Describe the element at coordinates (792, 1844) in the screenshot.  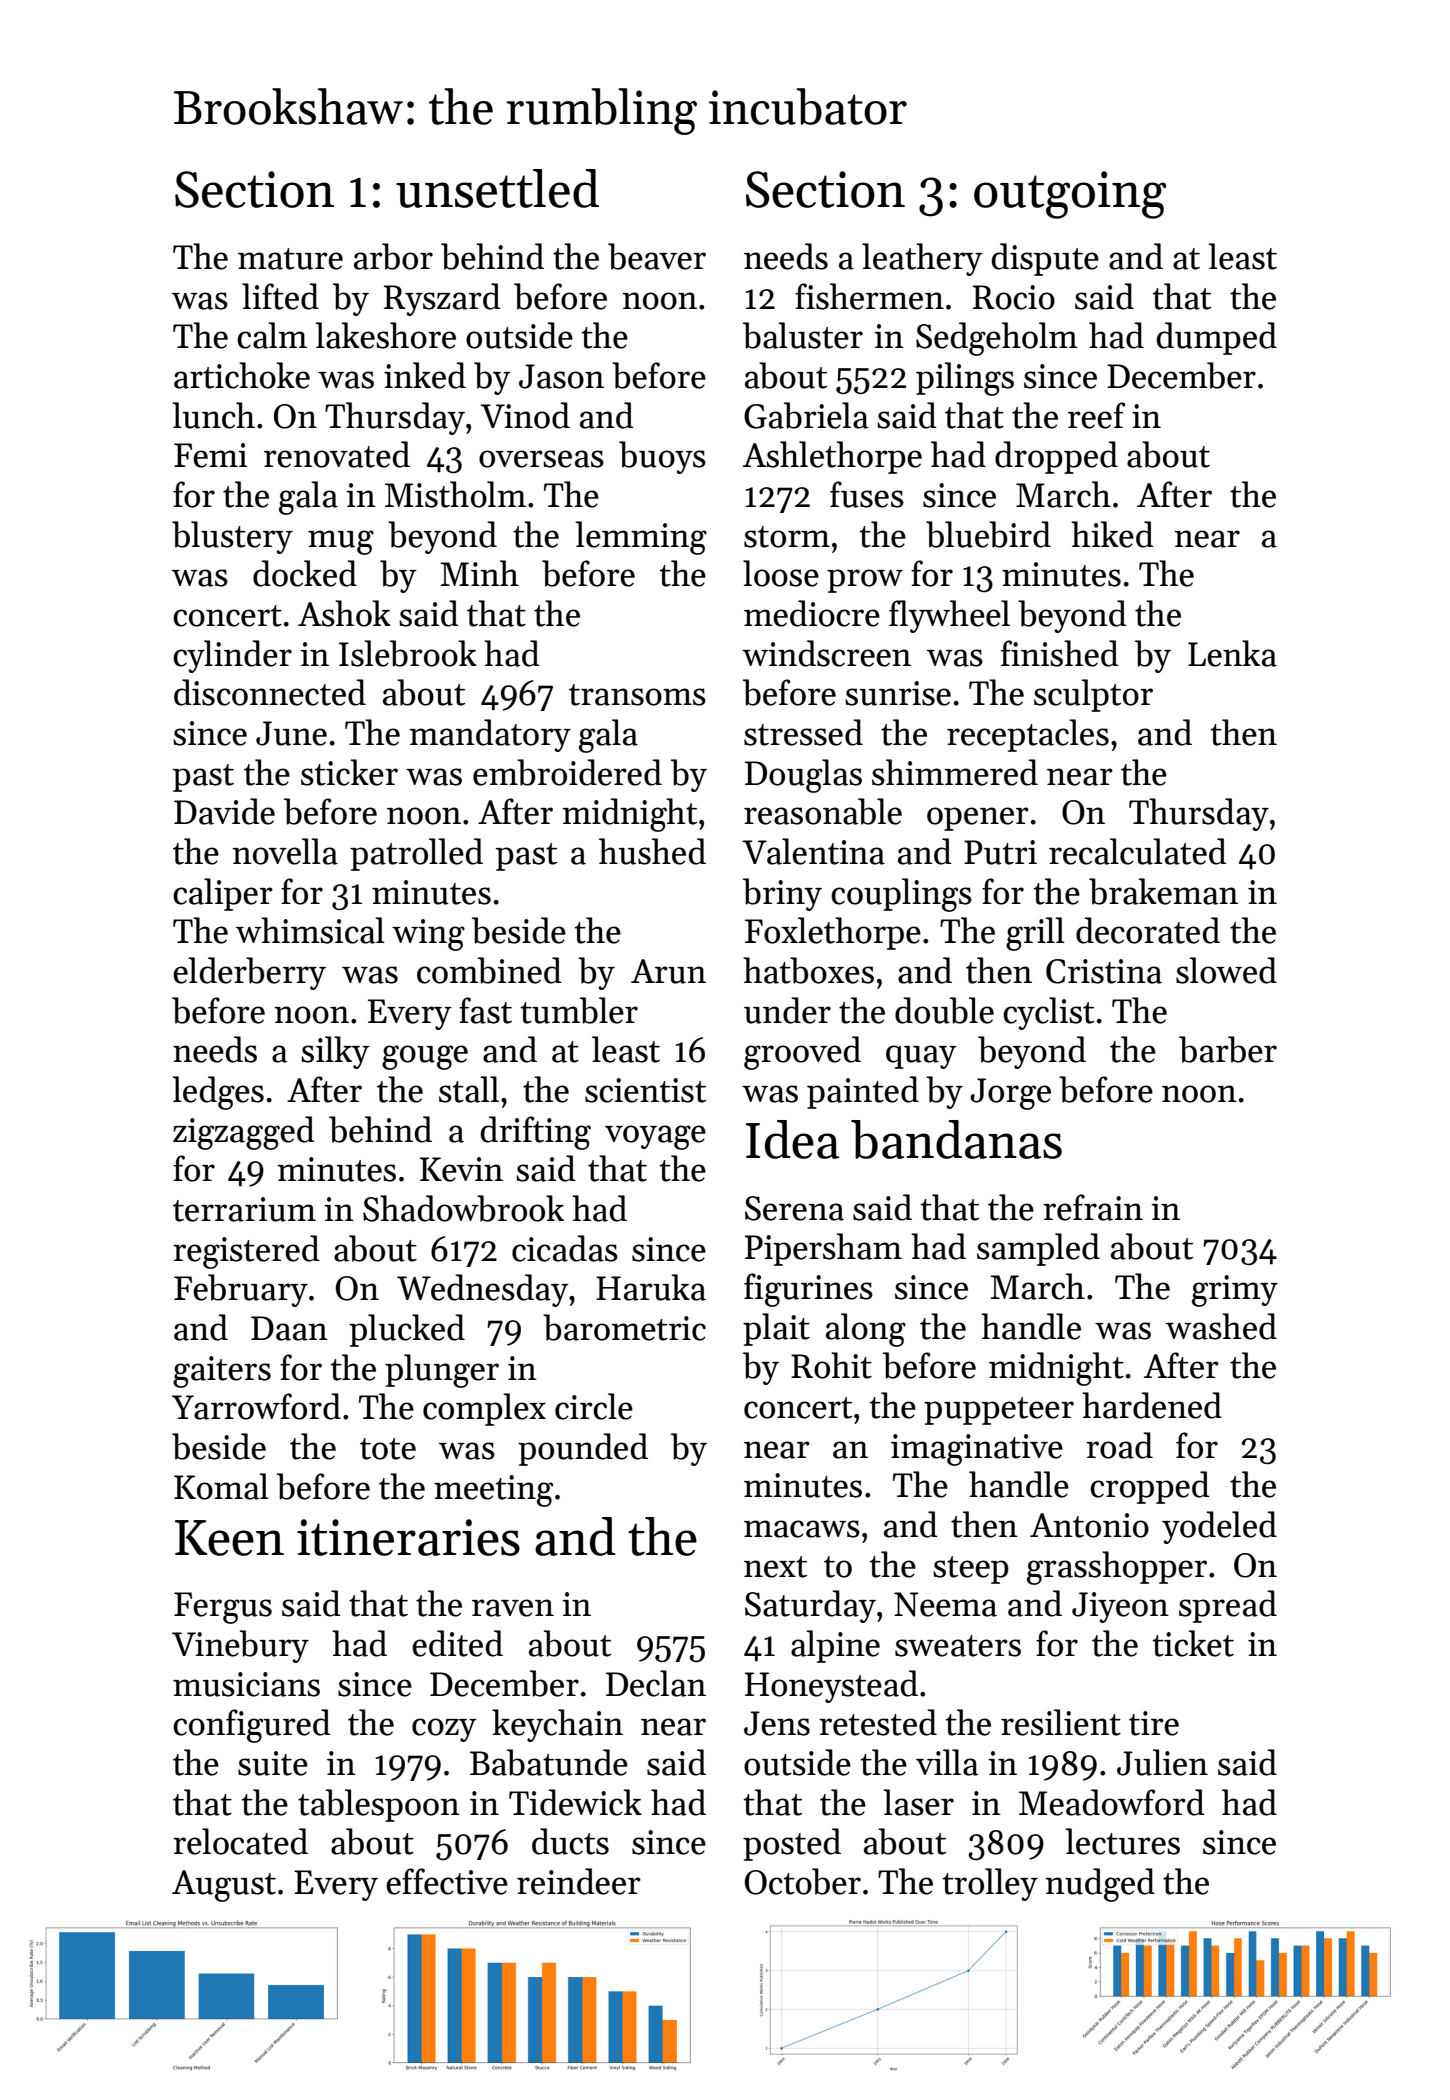
I see `posted` at that location.
